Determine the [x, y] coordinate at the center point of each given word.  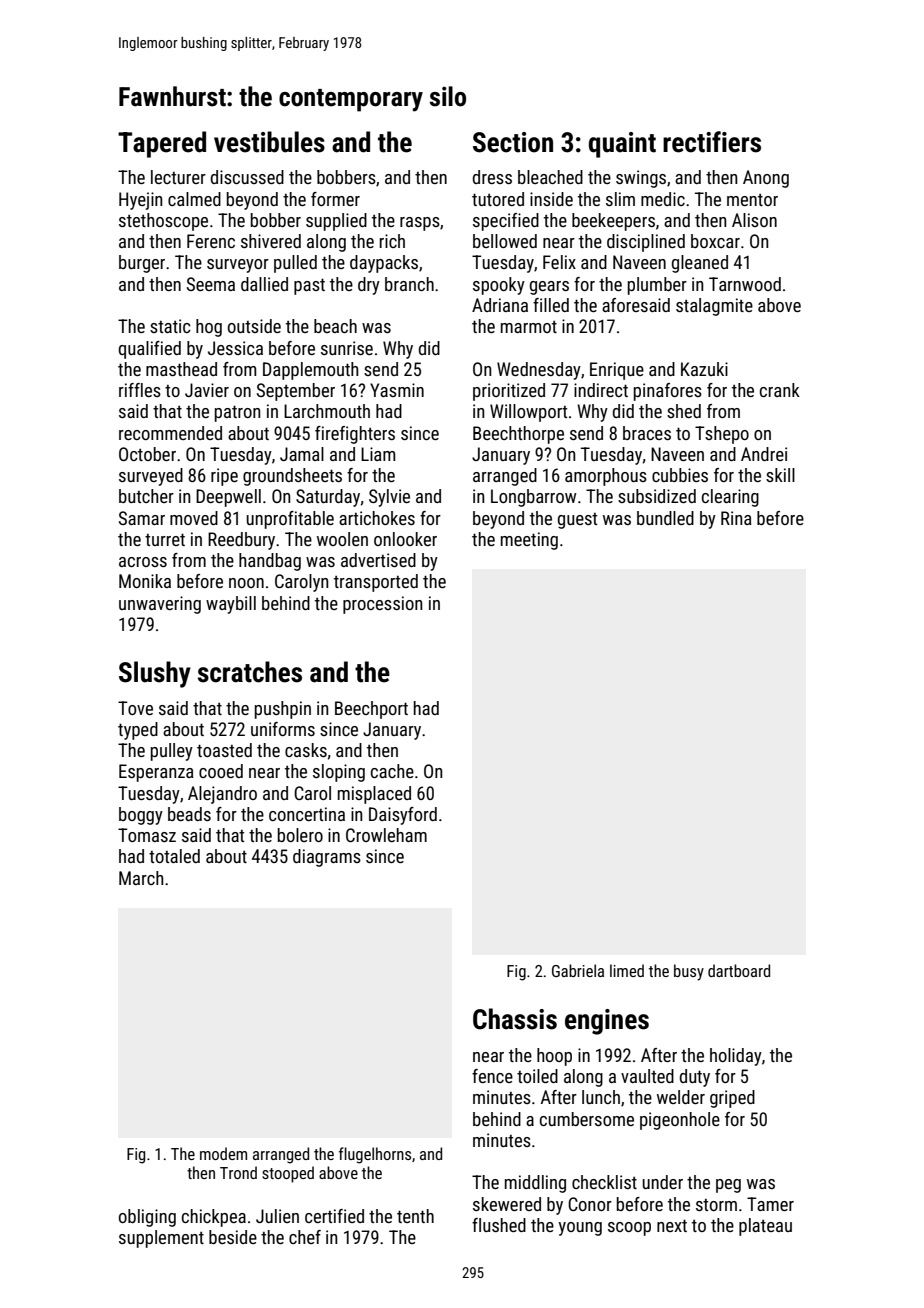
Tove [135, 708]
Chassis [515, 1019]
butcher [146, 496]
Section [513, 142]
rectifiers [712, 142]
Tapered [162, 144]
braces [647, 433]
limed [627, 970]
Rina [736, 518]
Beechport [371, 710]
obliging [147, 1218]
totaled [174, 856]
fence [492, 1076]
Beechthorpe [518, 435]
